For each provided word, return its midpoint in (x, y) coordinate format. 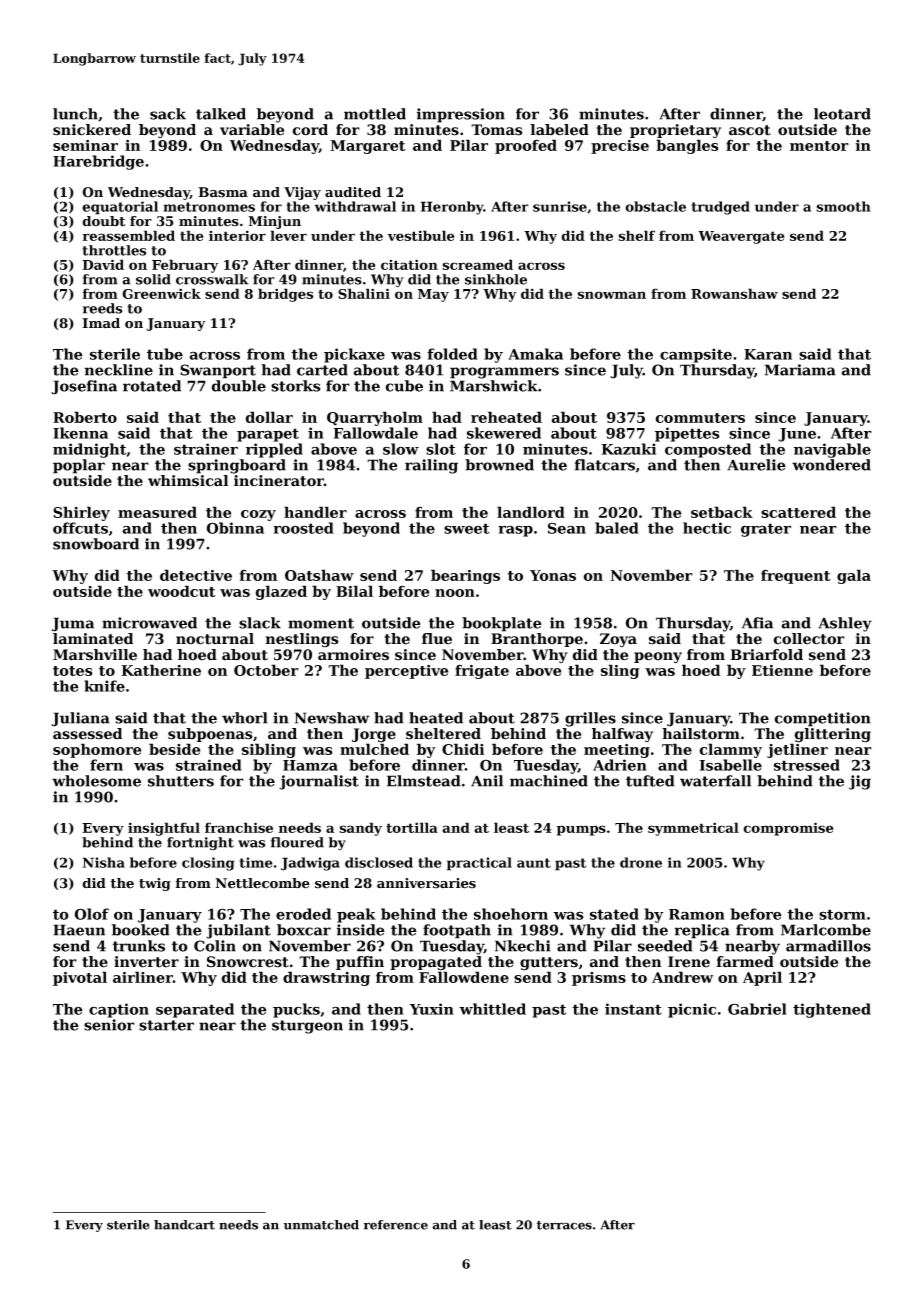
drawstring (326, 978)
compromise (788, 829)
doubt (103, 221)
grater (766, 530)
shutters (181, 781)
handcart (184, 1225)
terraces (564, 1225)
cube (404, 386)
